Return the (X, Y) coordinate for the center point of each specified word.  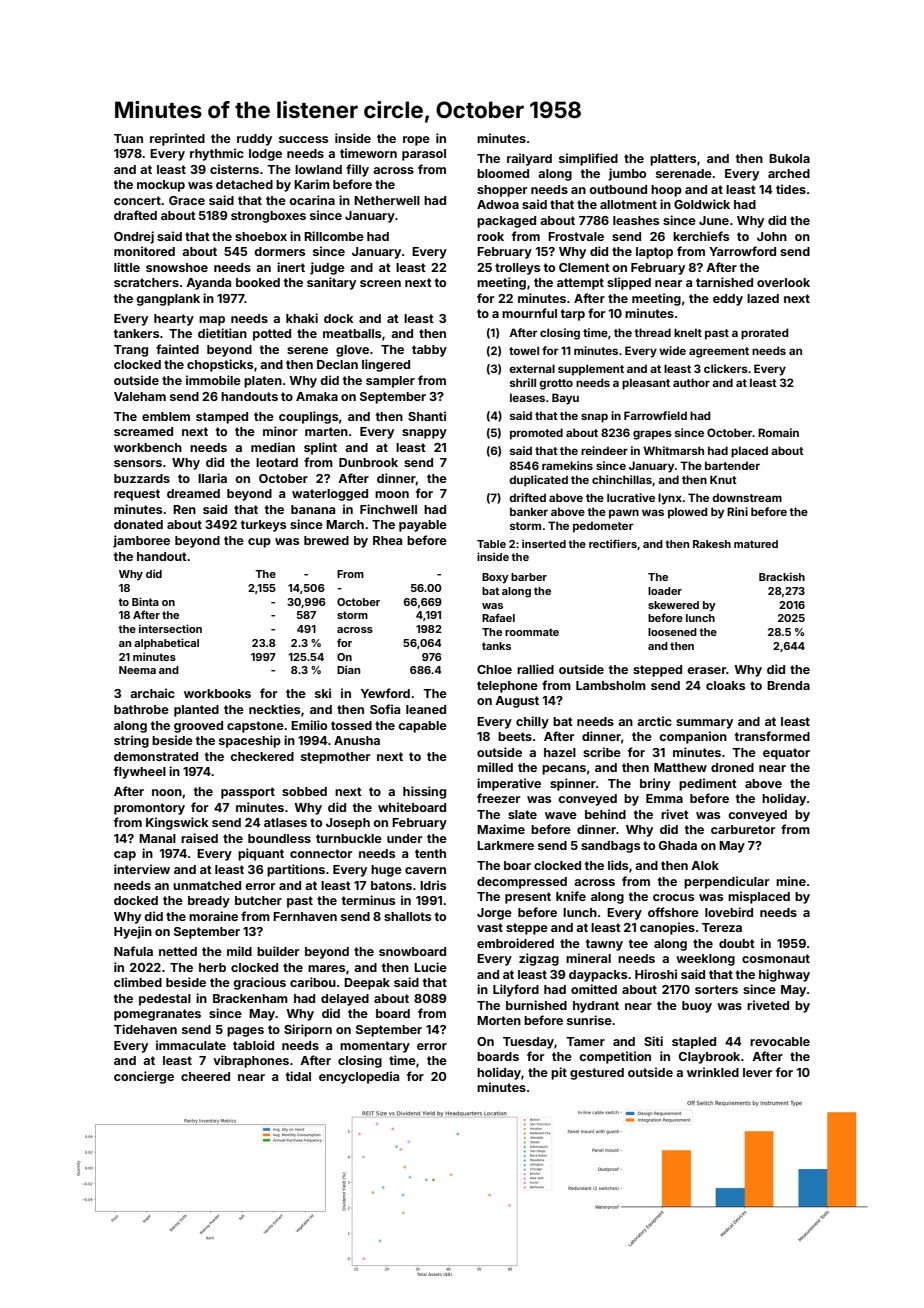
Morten (499, 1020)
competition (615, 1057)
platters (673, 160)
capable (422, 727)
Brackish (782, 576)
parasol (424, 155)
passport (248, 793)
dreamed (193, 493)
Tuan (128, 138)
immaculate (191, 1045)
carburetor (743, 829)
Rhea (387, 540)
